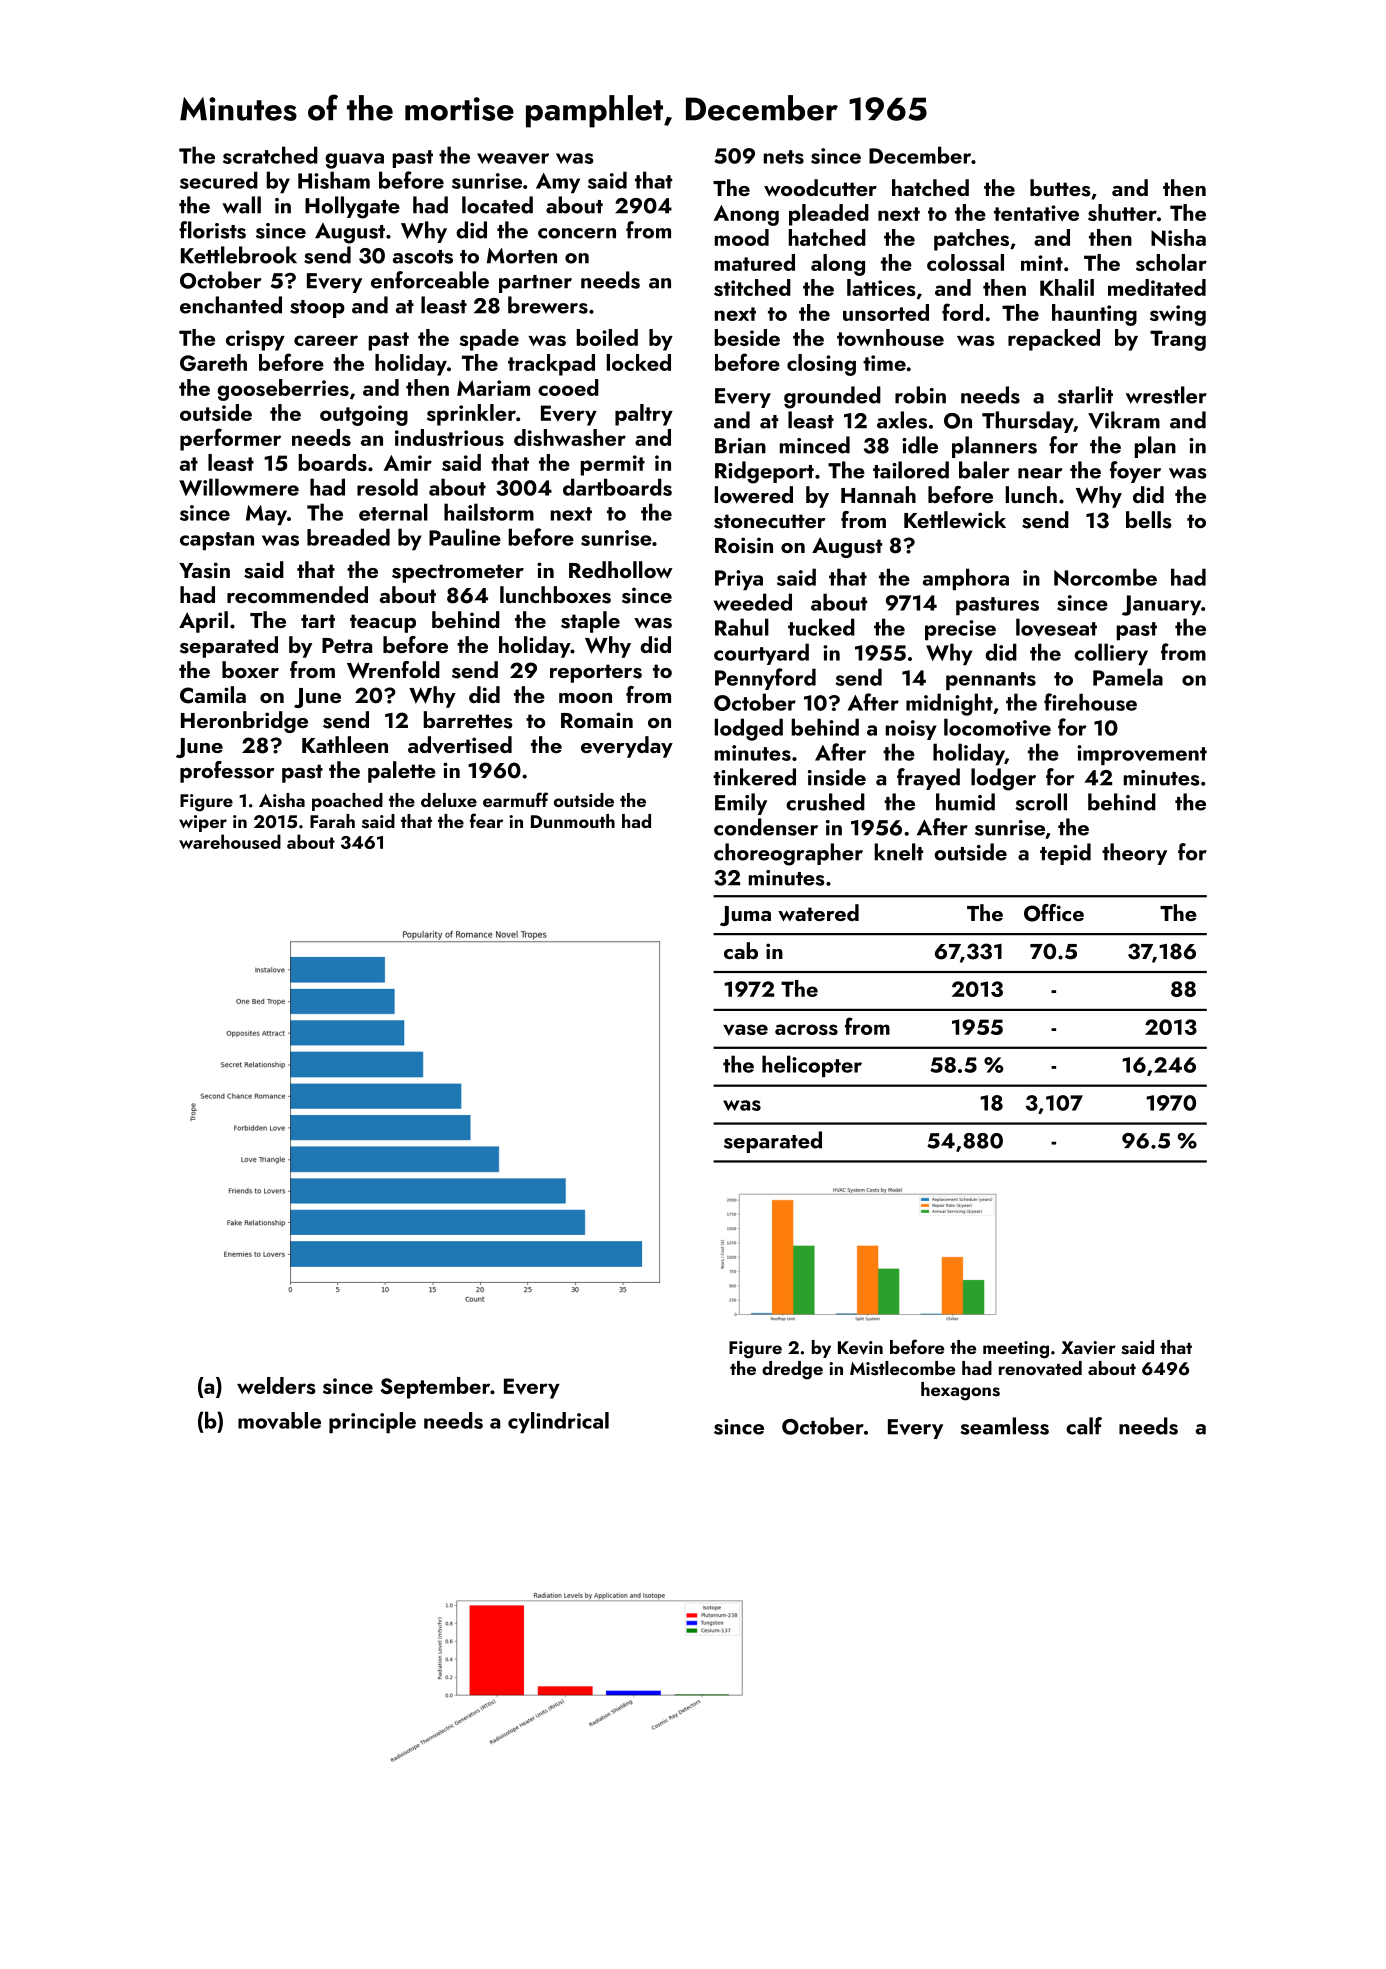  What do you see at coordinates (387, 487) in the screenshot?
I see `resold` at bounding box center [387, 487].
